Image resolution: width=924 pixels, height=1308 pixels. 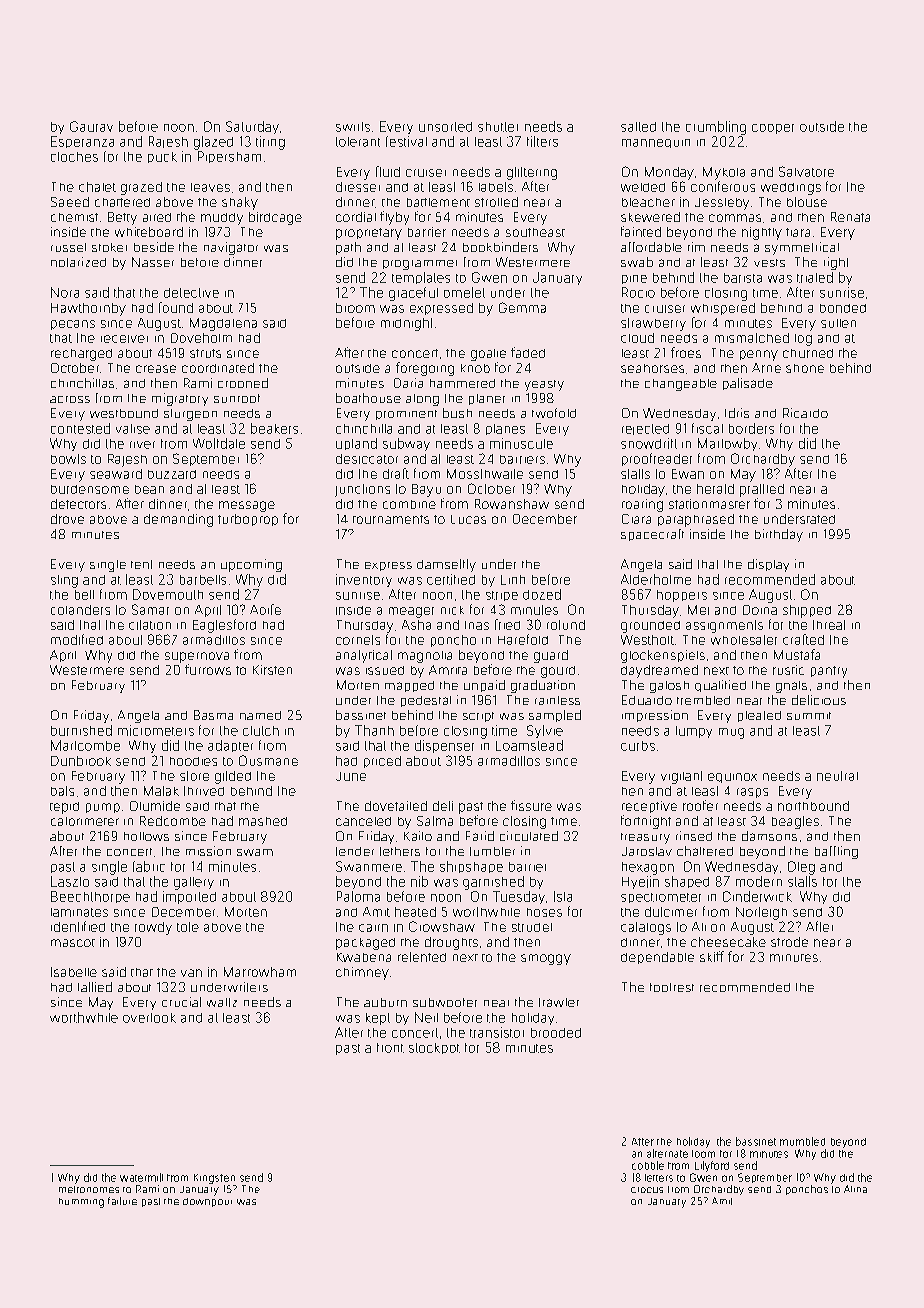 What do you see at coordinates (150, 609) in the document?
I see `Samar` at bounding box center [150, 609].
